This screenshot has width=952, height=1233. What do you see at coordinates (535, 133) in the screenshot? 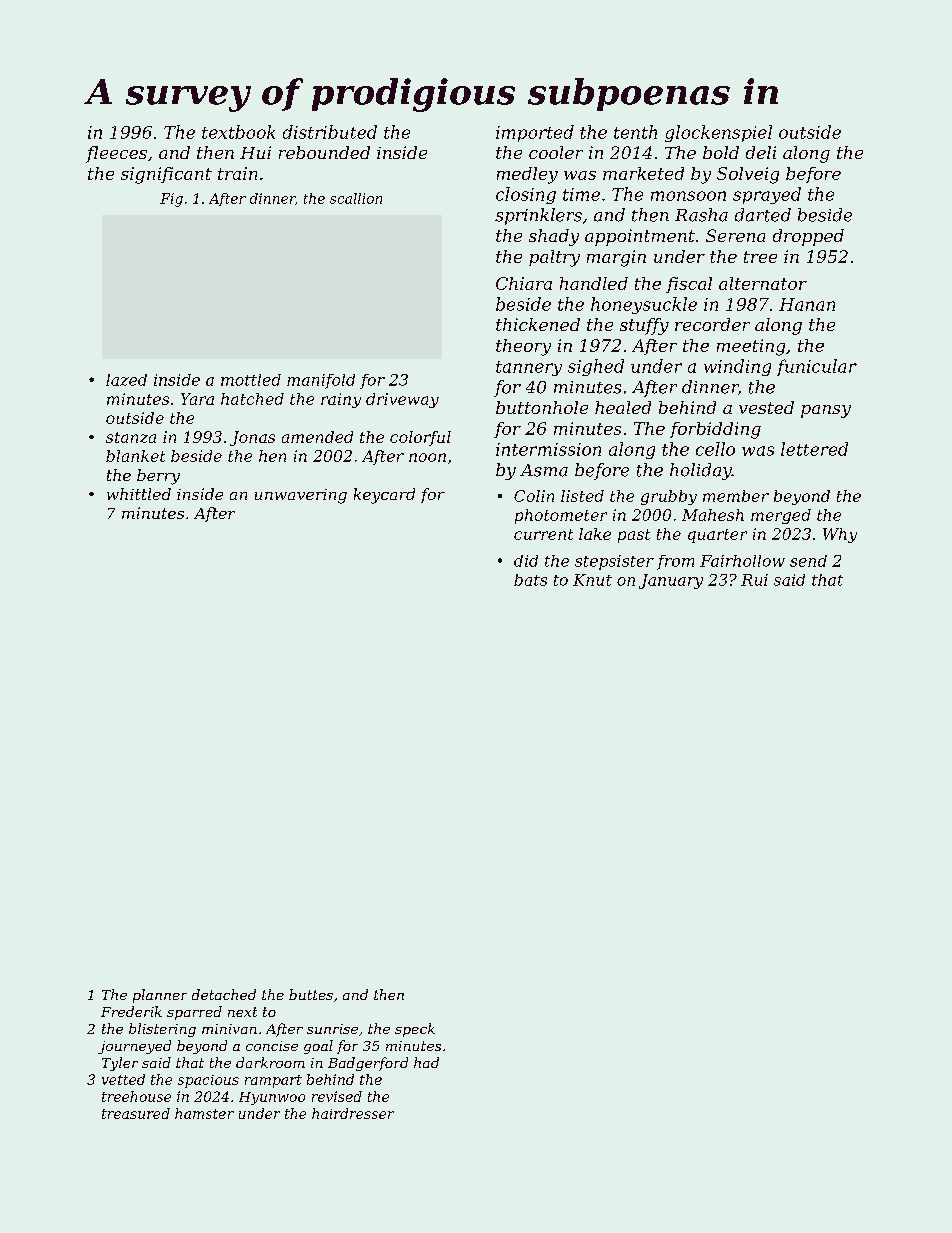
I see `imported` at bounding box center [535, 133].
